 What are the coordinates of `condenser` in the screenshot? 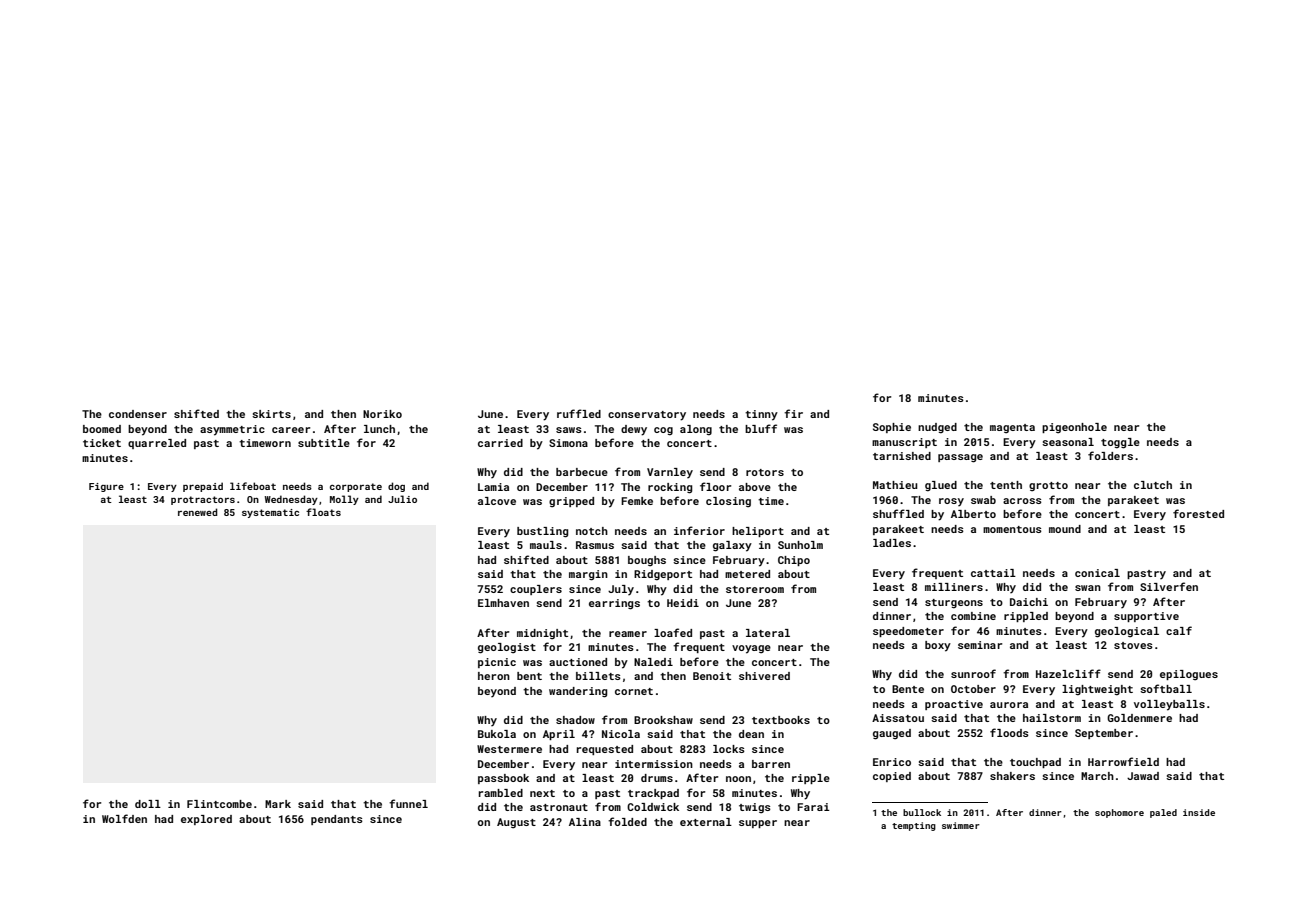 It's located at (138, 414).
